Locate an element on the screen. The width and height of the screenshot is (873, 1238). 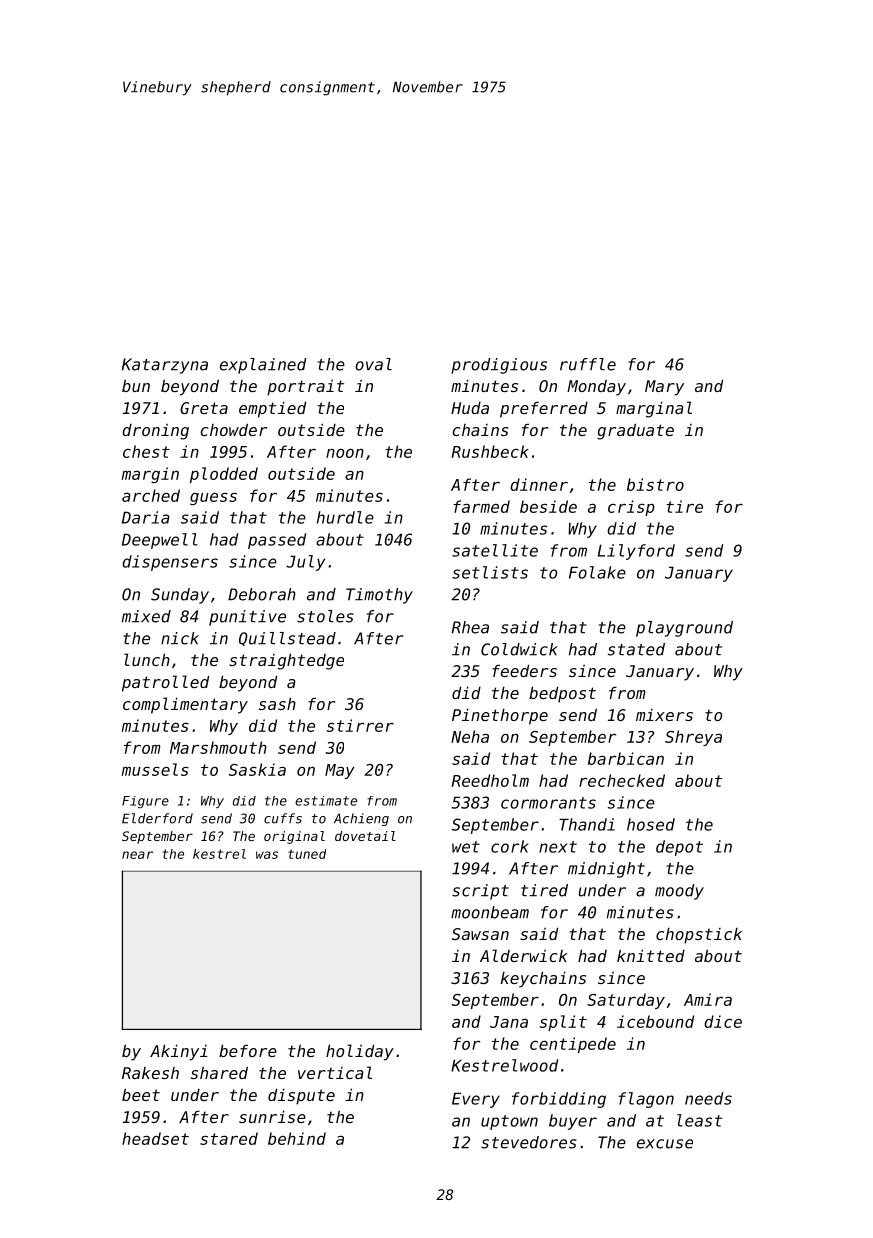
plodded is located at coordinates (224, 475).
